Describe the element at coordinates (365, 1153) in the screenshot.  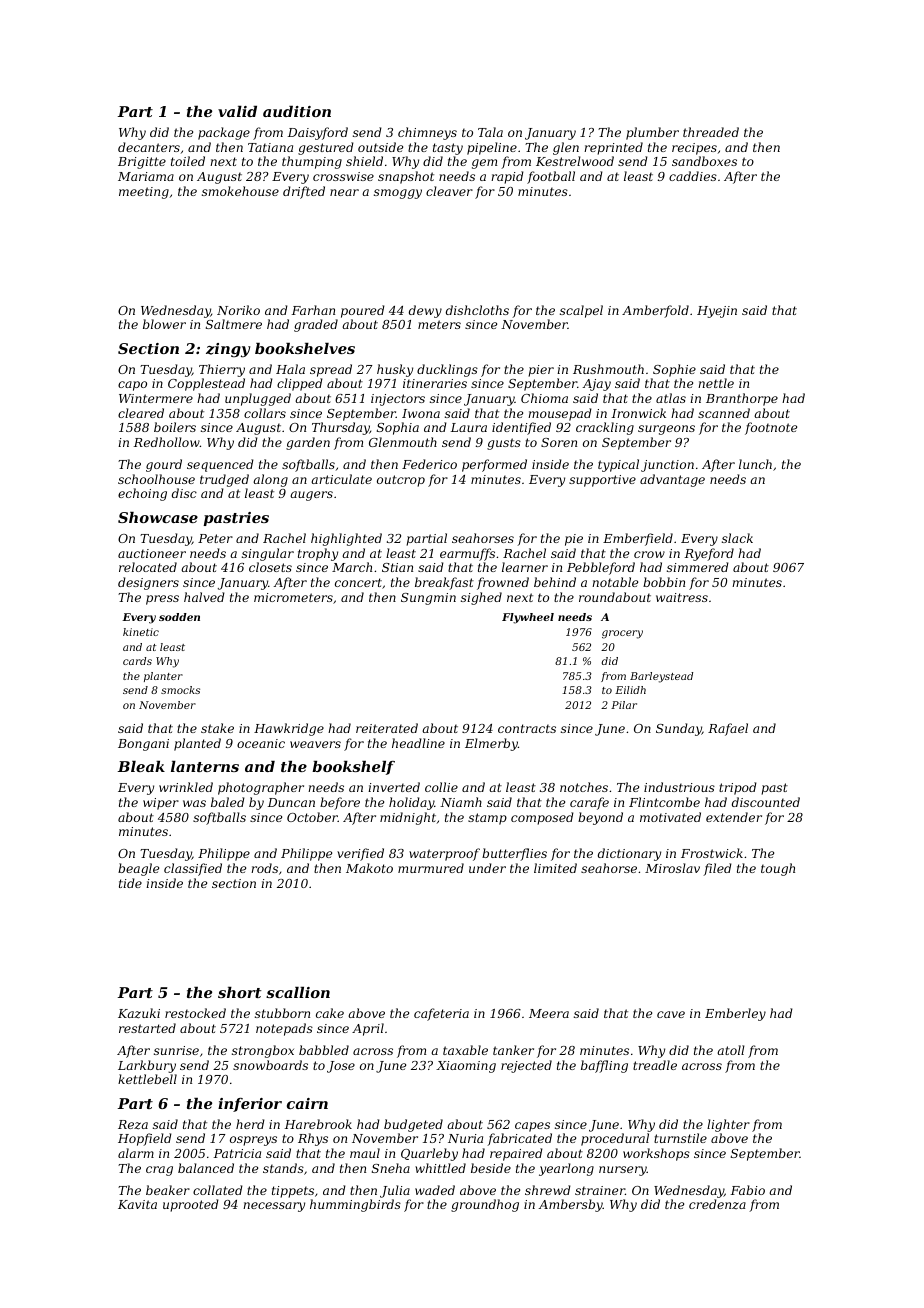
I see `maul` at that location.
